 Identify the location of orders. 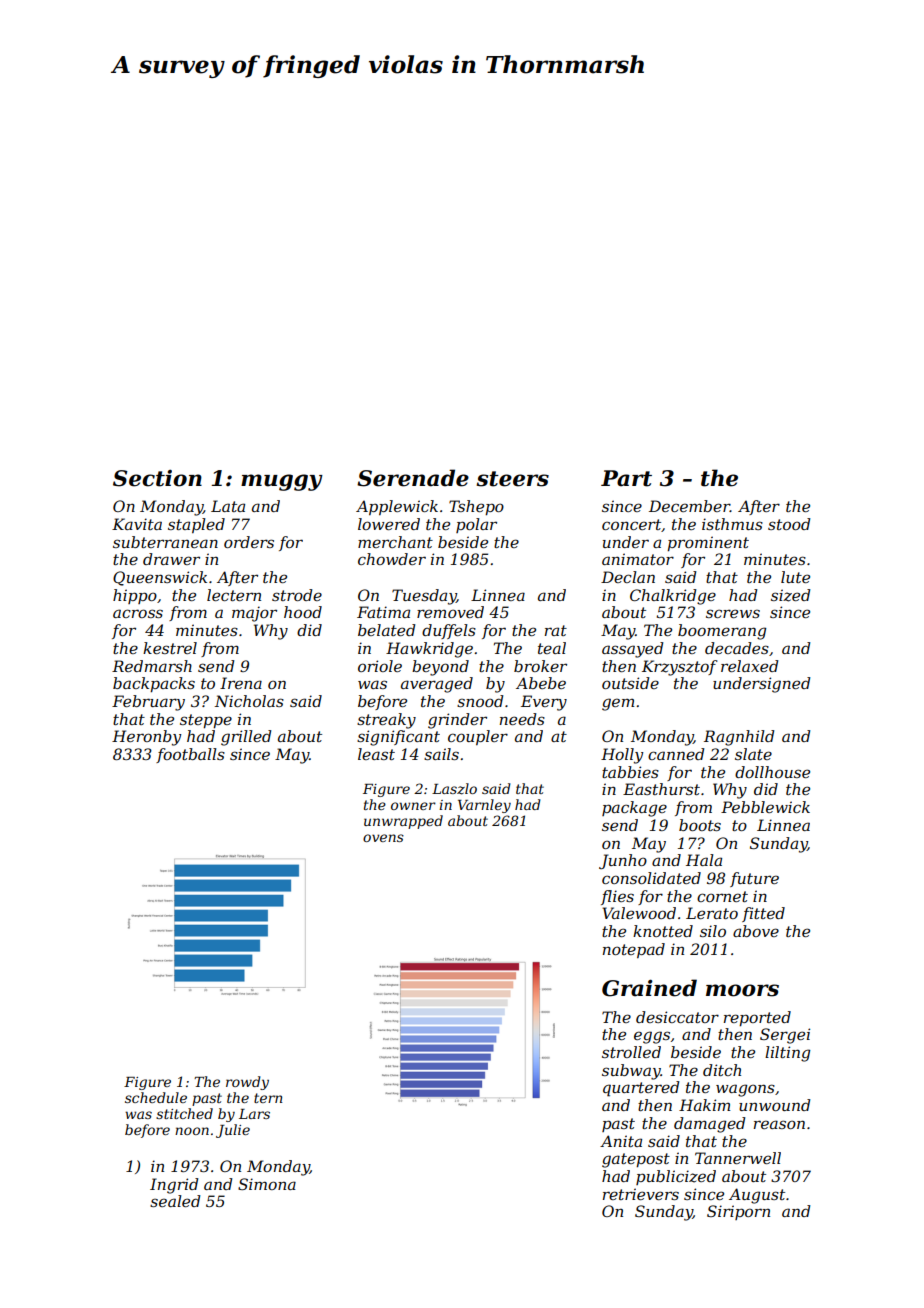
(249, 542).
